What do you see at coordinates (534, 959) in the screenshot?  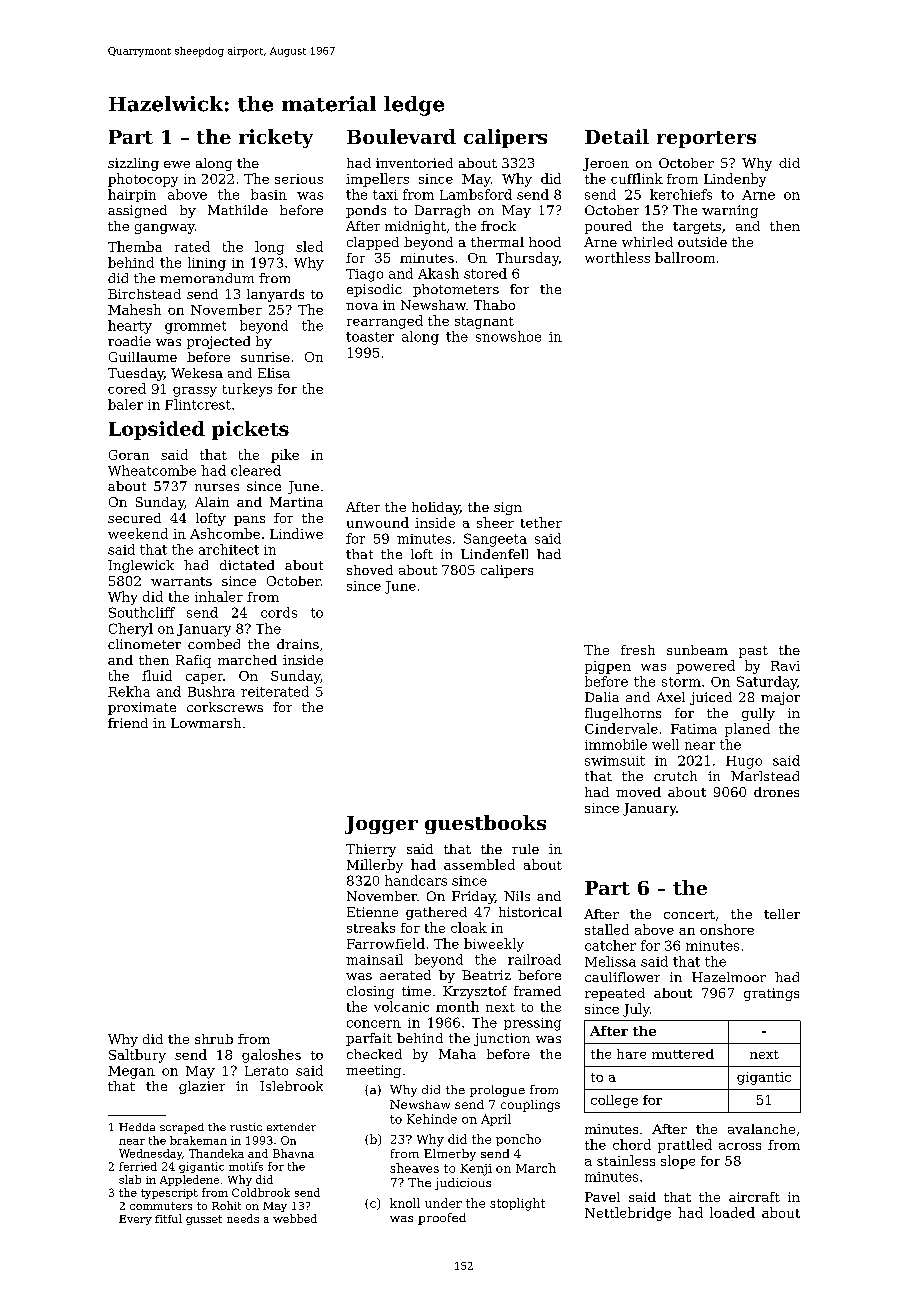 I see `railroad` at bounding box center [534, 959].
